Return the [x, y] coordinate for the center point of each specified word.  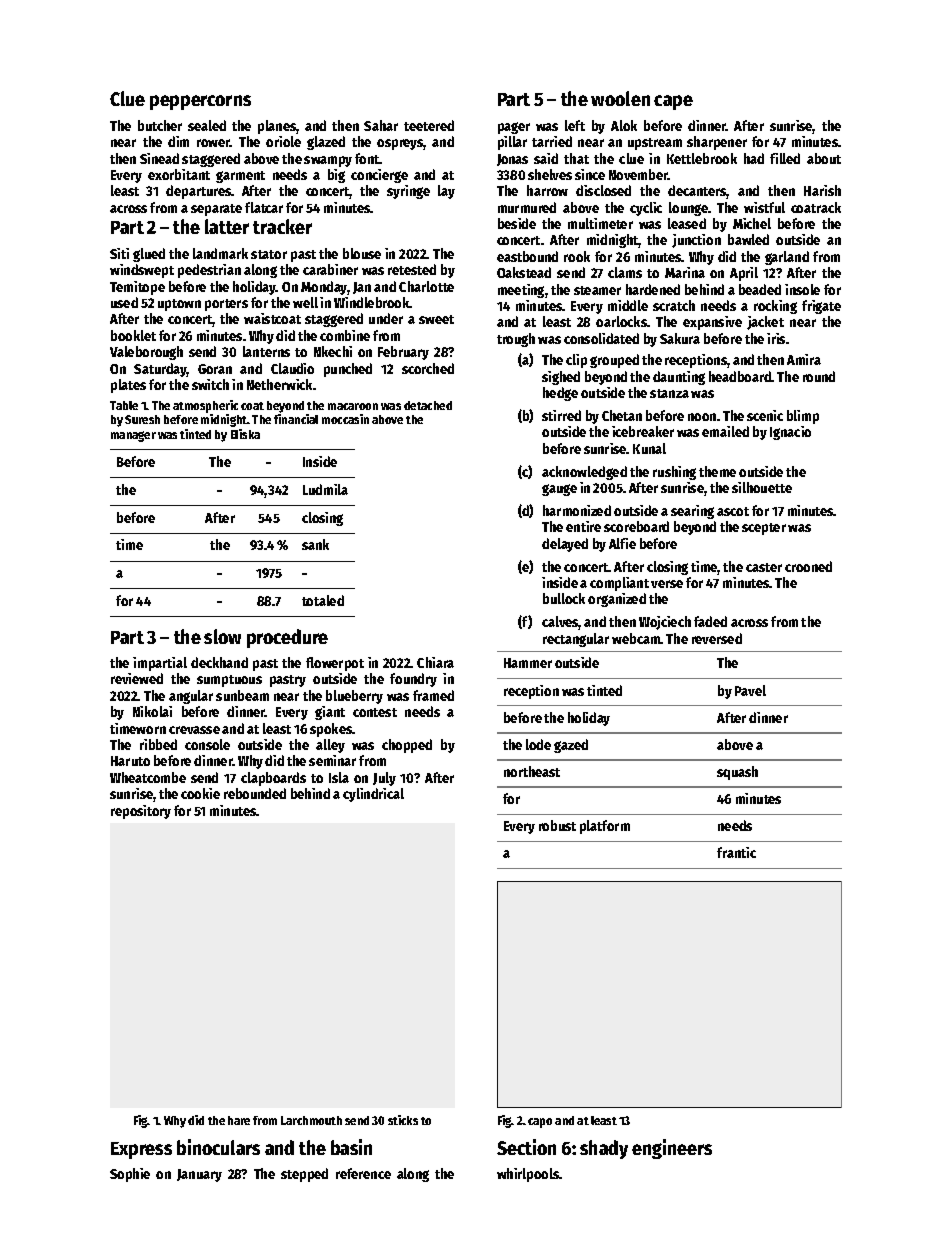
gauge [559, 490]
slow [222, 636]
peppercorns [200, 102]
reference [363, 1173]
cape [673, 102]
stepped [304, 1175]
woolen [620, 98]
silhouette [762, 487]
